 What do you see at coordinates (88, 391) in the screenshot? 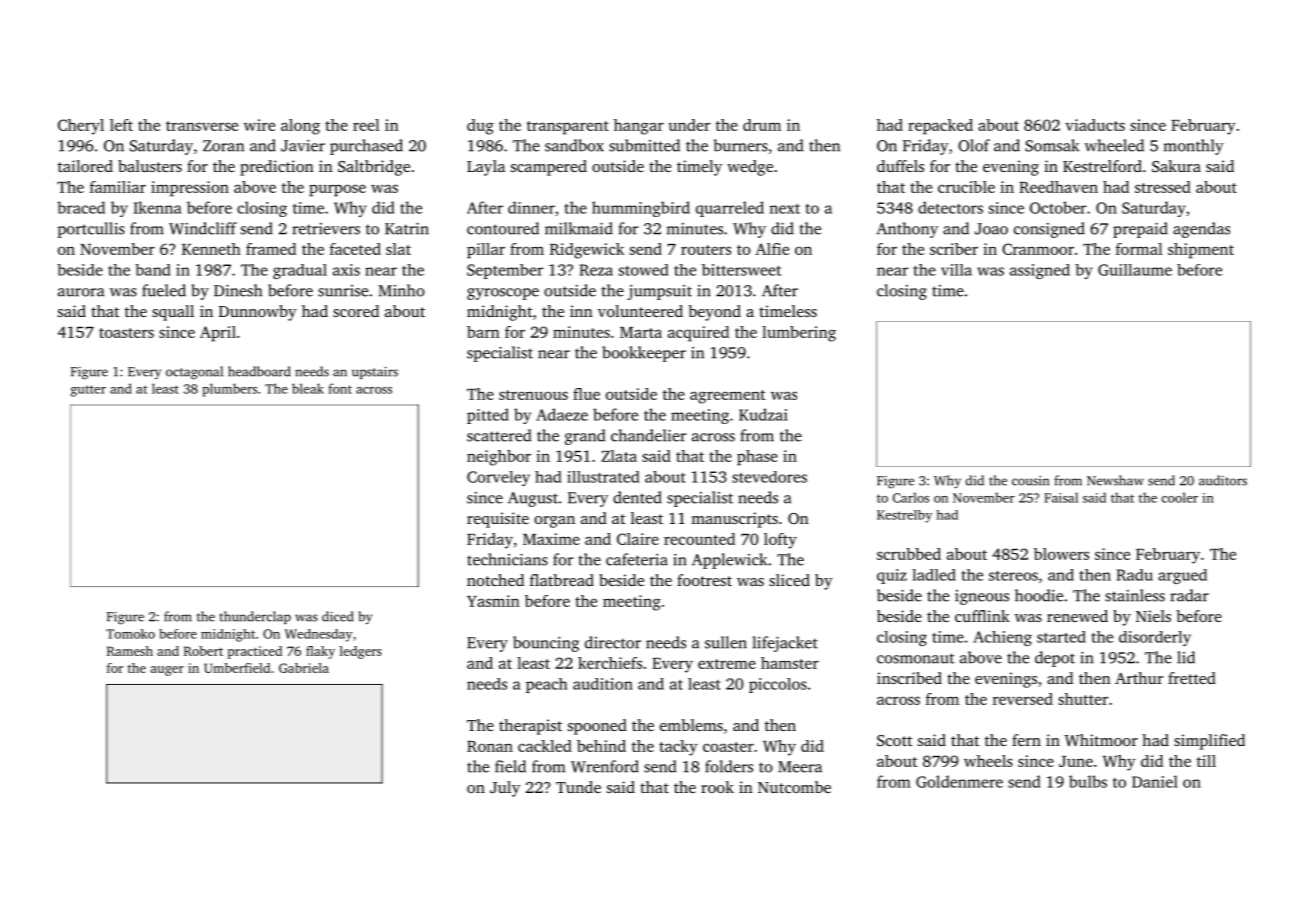
I see `gutter` at bounding box center [88, 391].
